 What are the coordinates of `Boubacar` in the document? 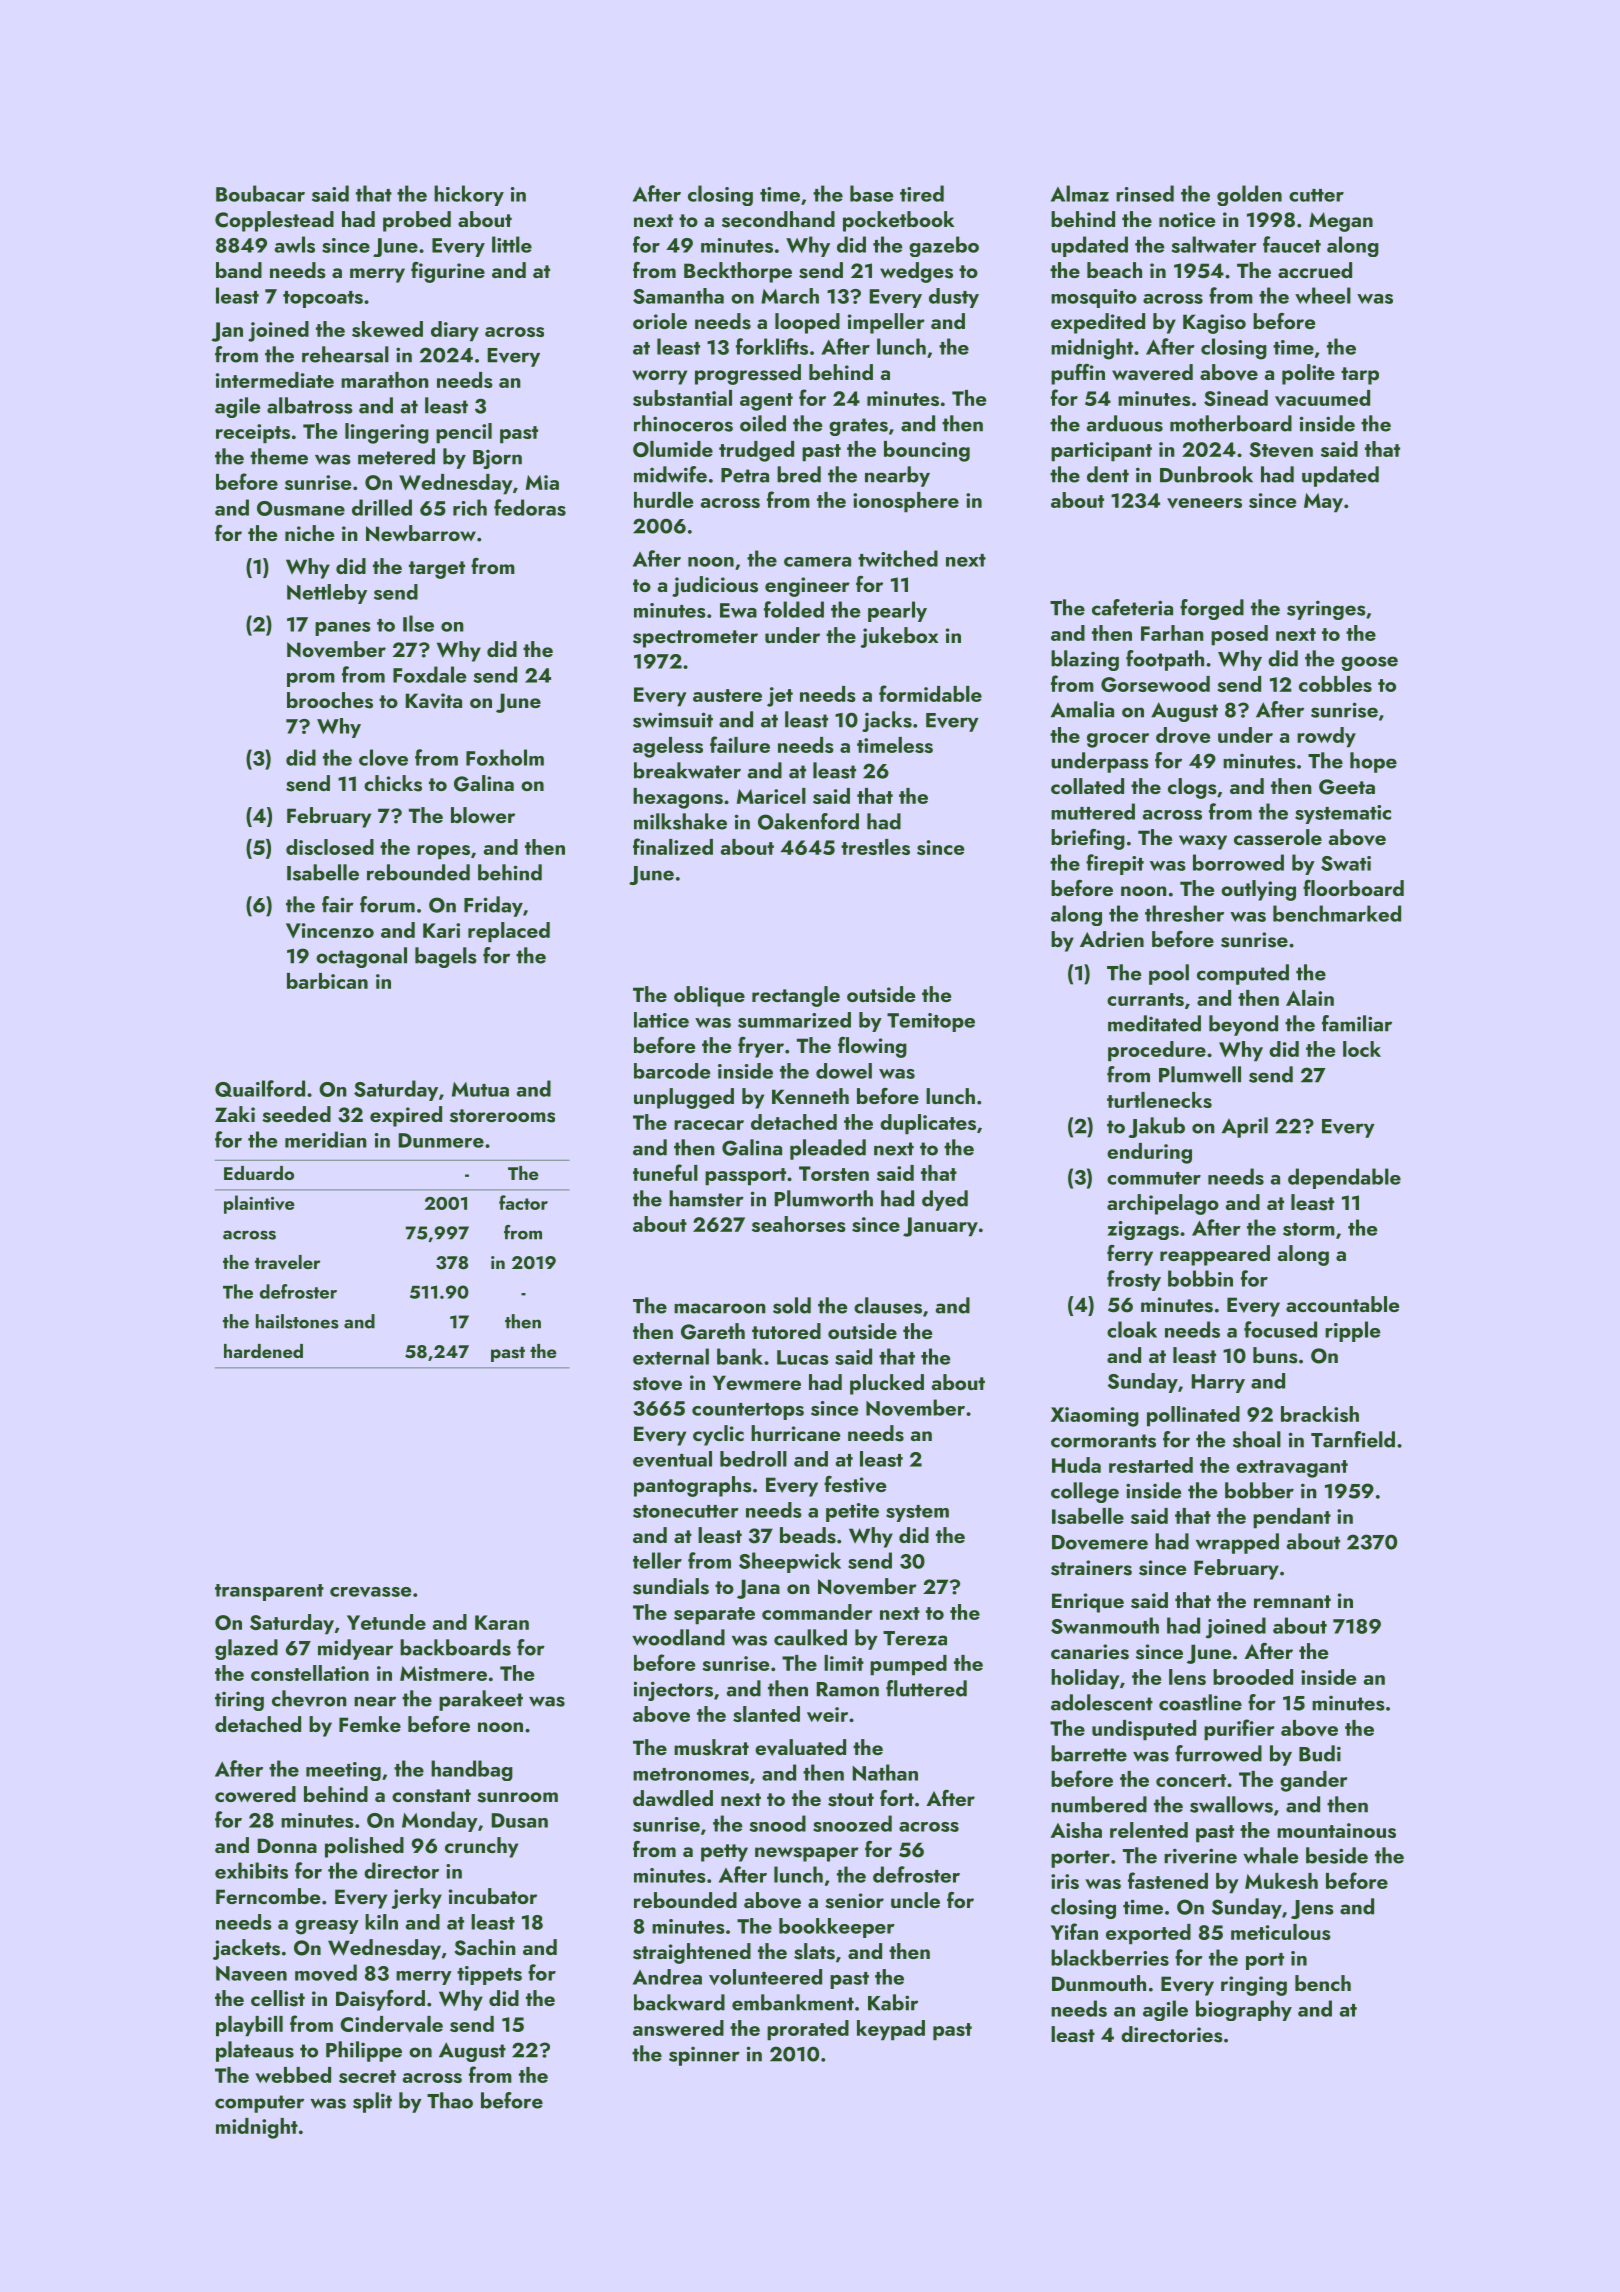 It's located at (260, 193).
